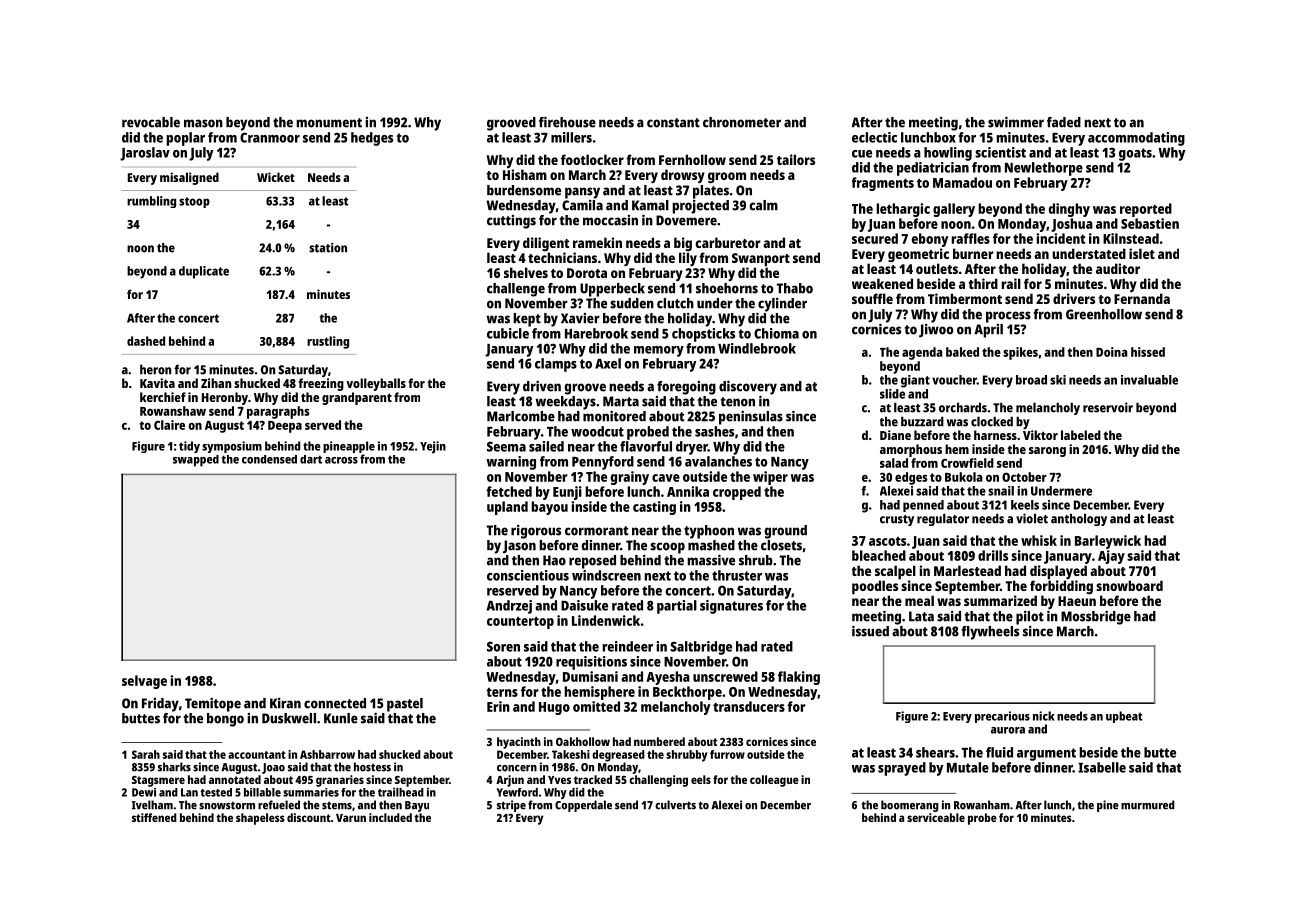 This page has height=924, width=1308. I want to click on chronometer, so click(742, 122).
